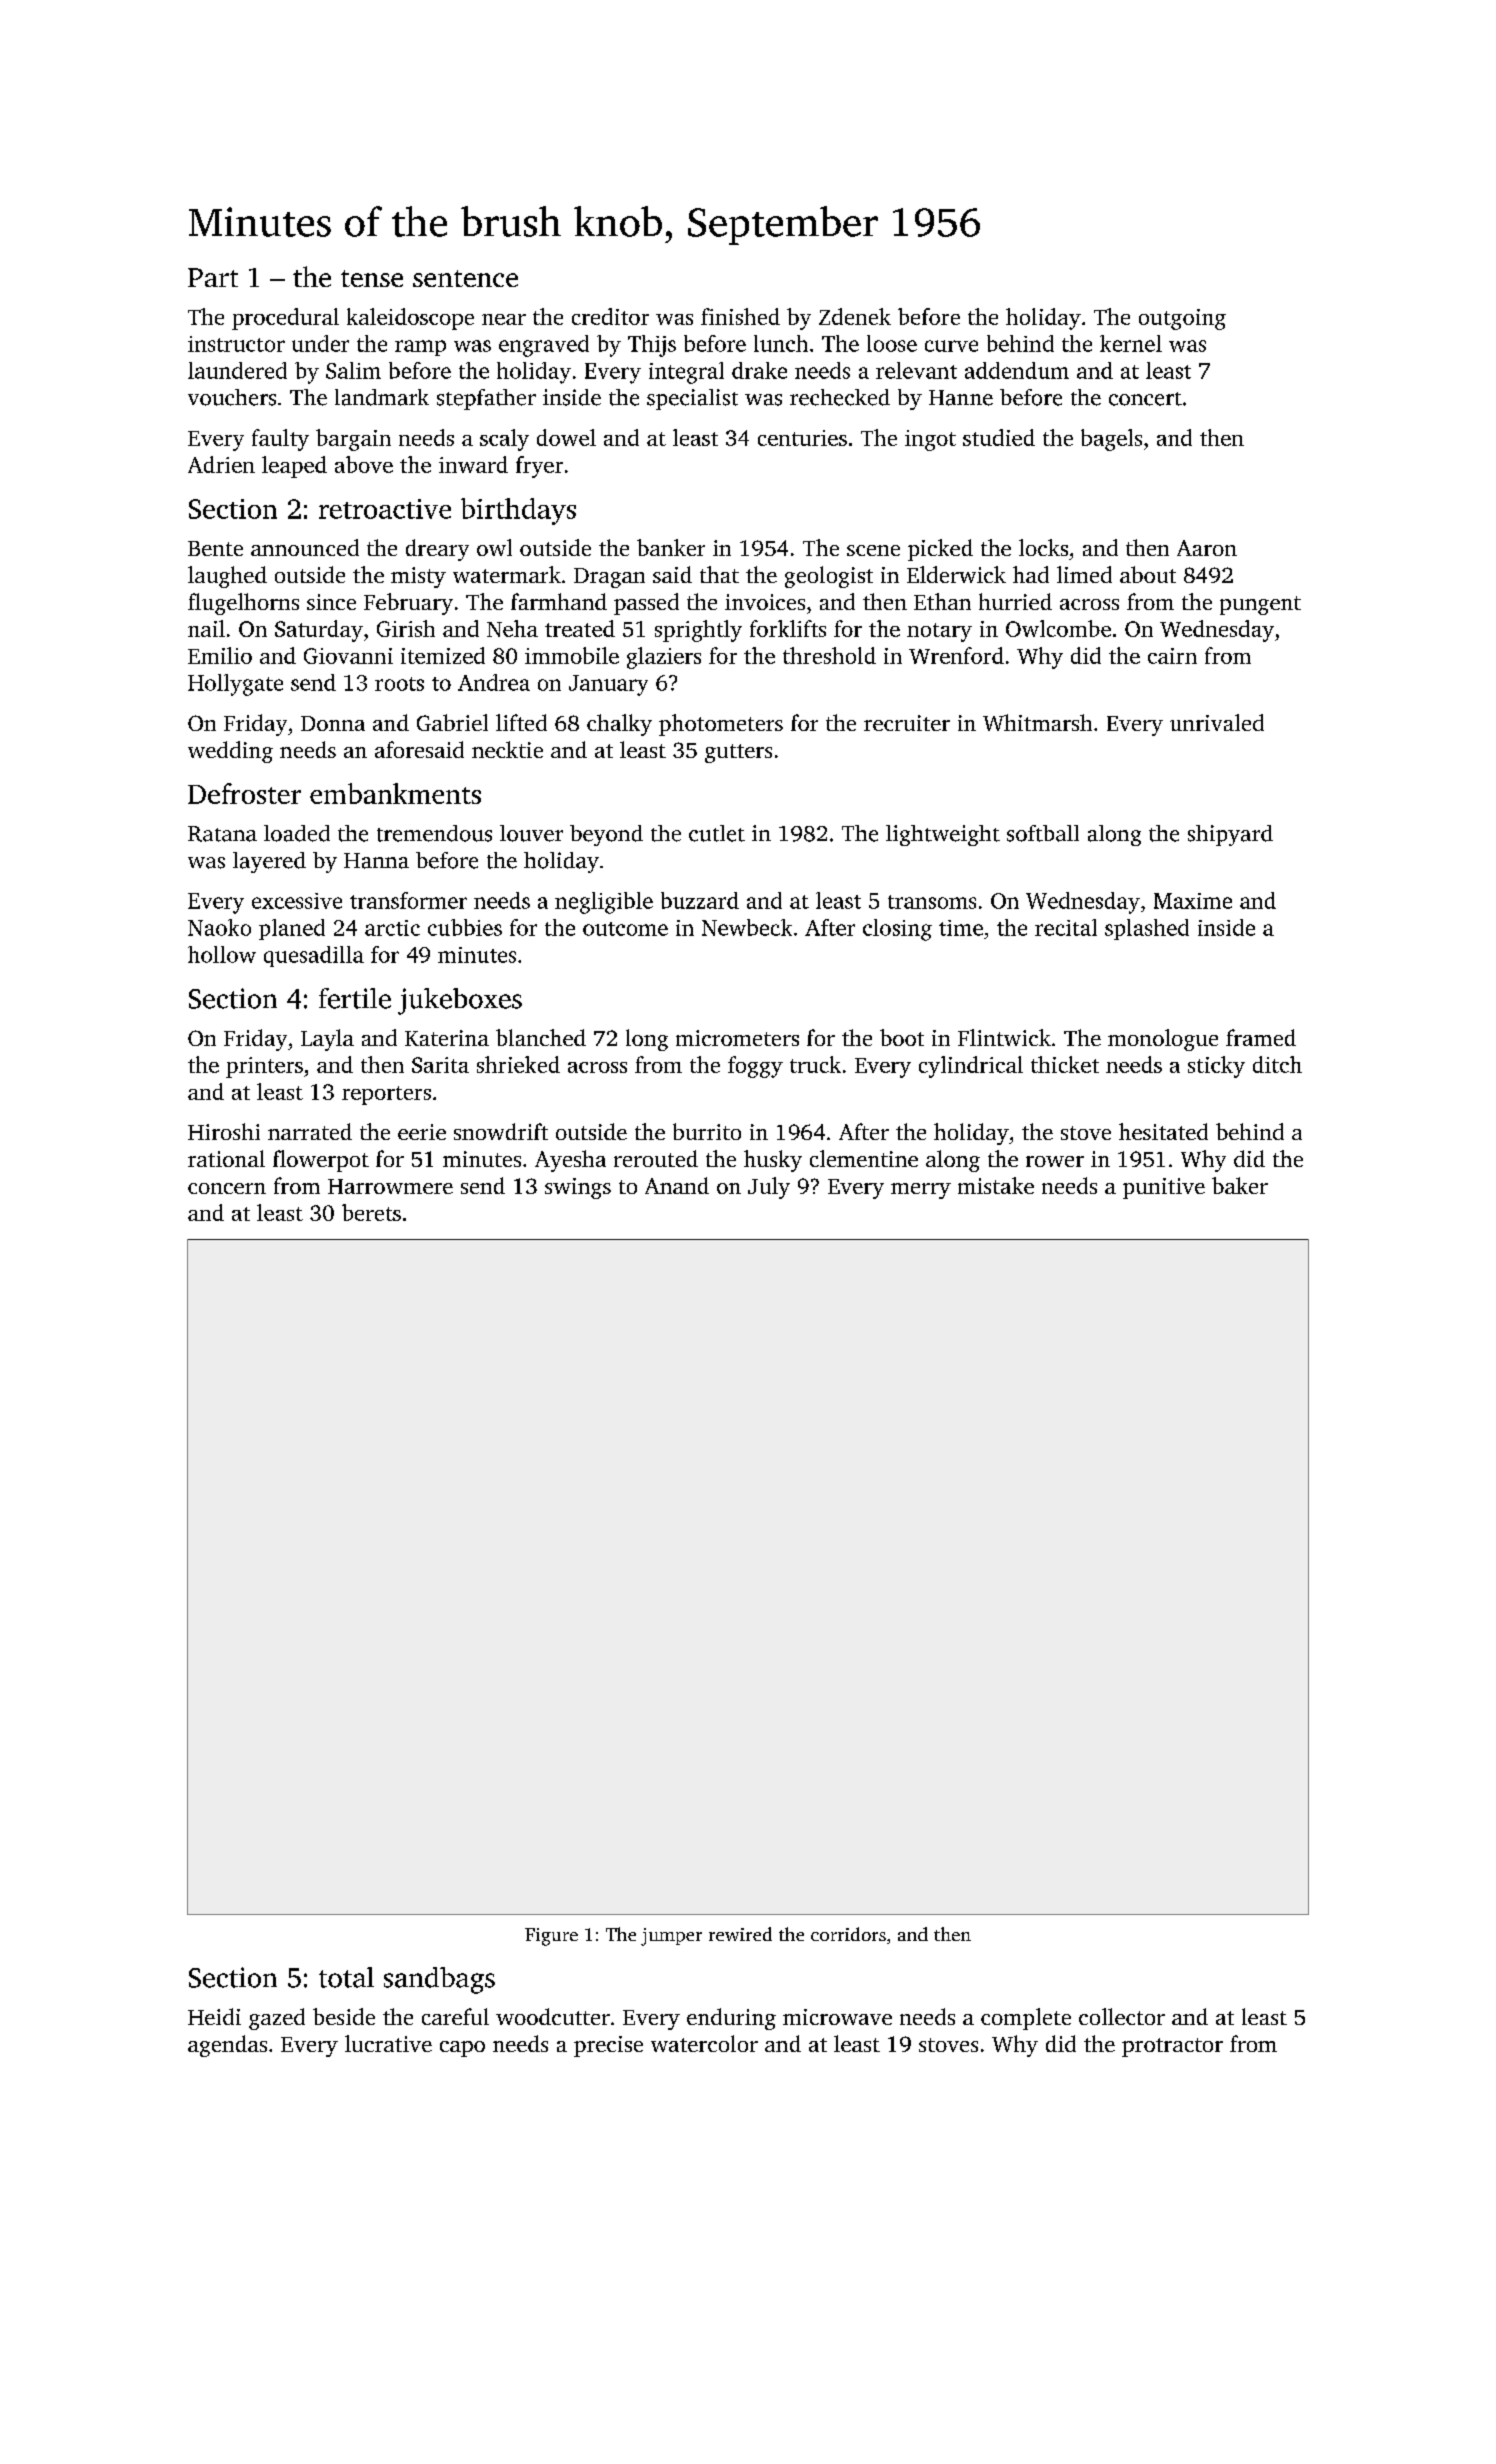 Image resolution: width=1496 pixels, height=2464 pixels. What do you see at coordinates (719, 574) in the screenshot?
I see `that` at bounding box center [719, 574].
